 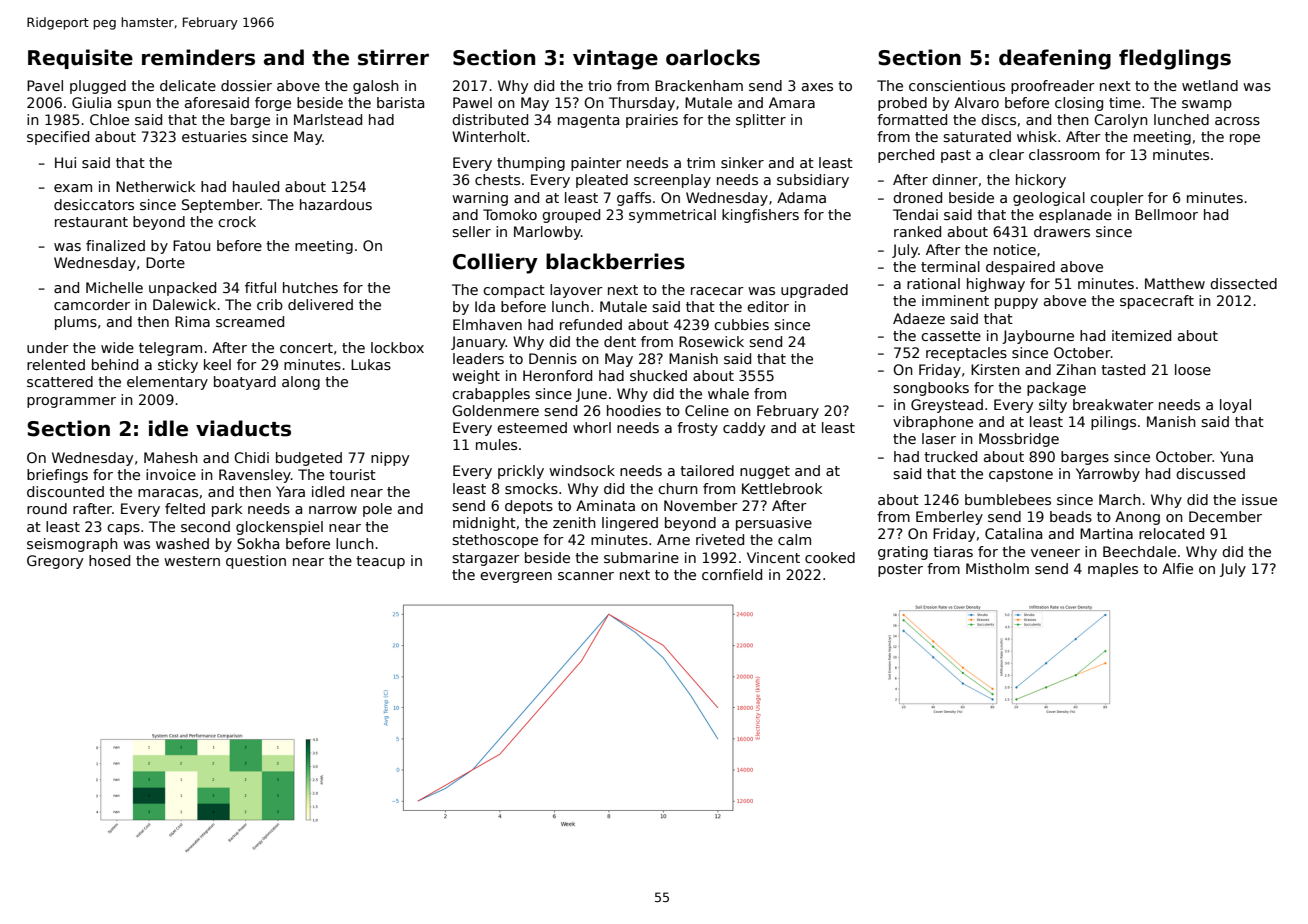 I want to click on Pavel, so click(x=45, y=85).
